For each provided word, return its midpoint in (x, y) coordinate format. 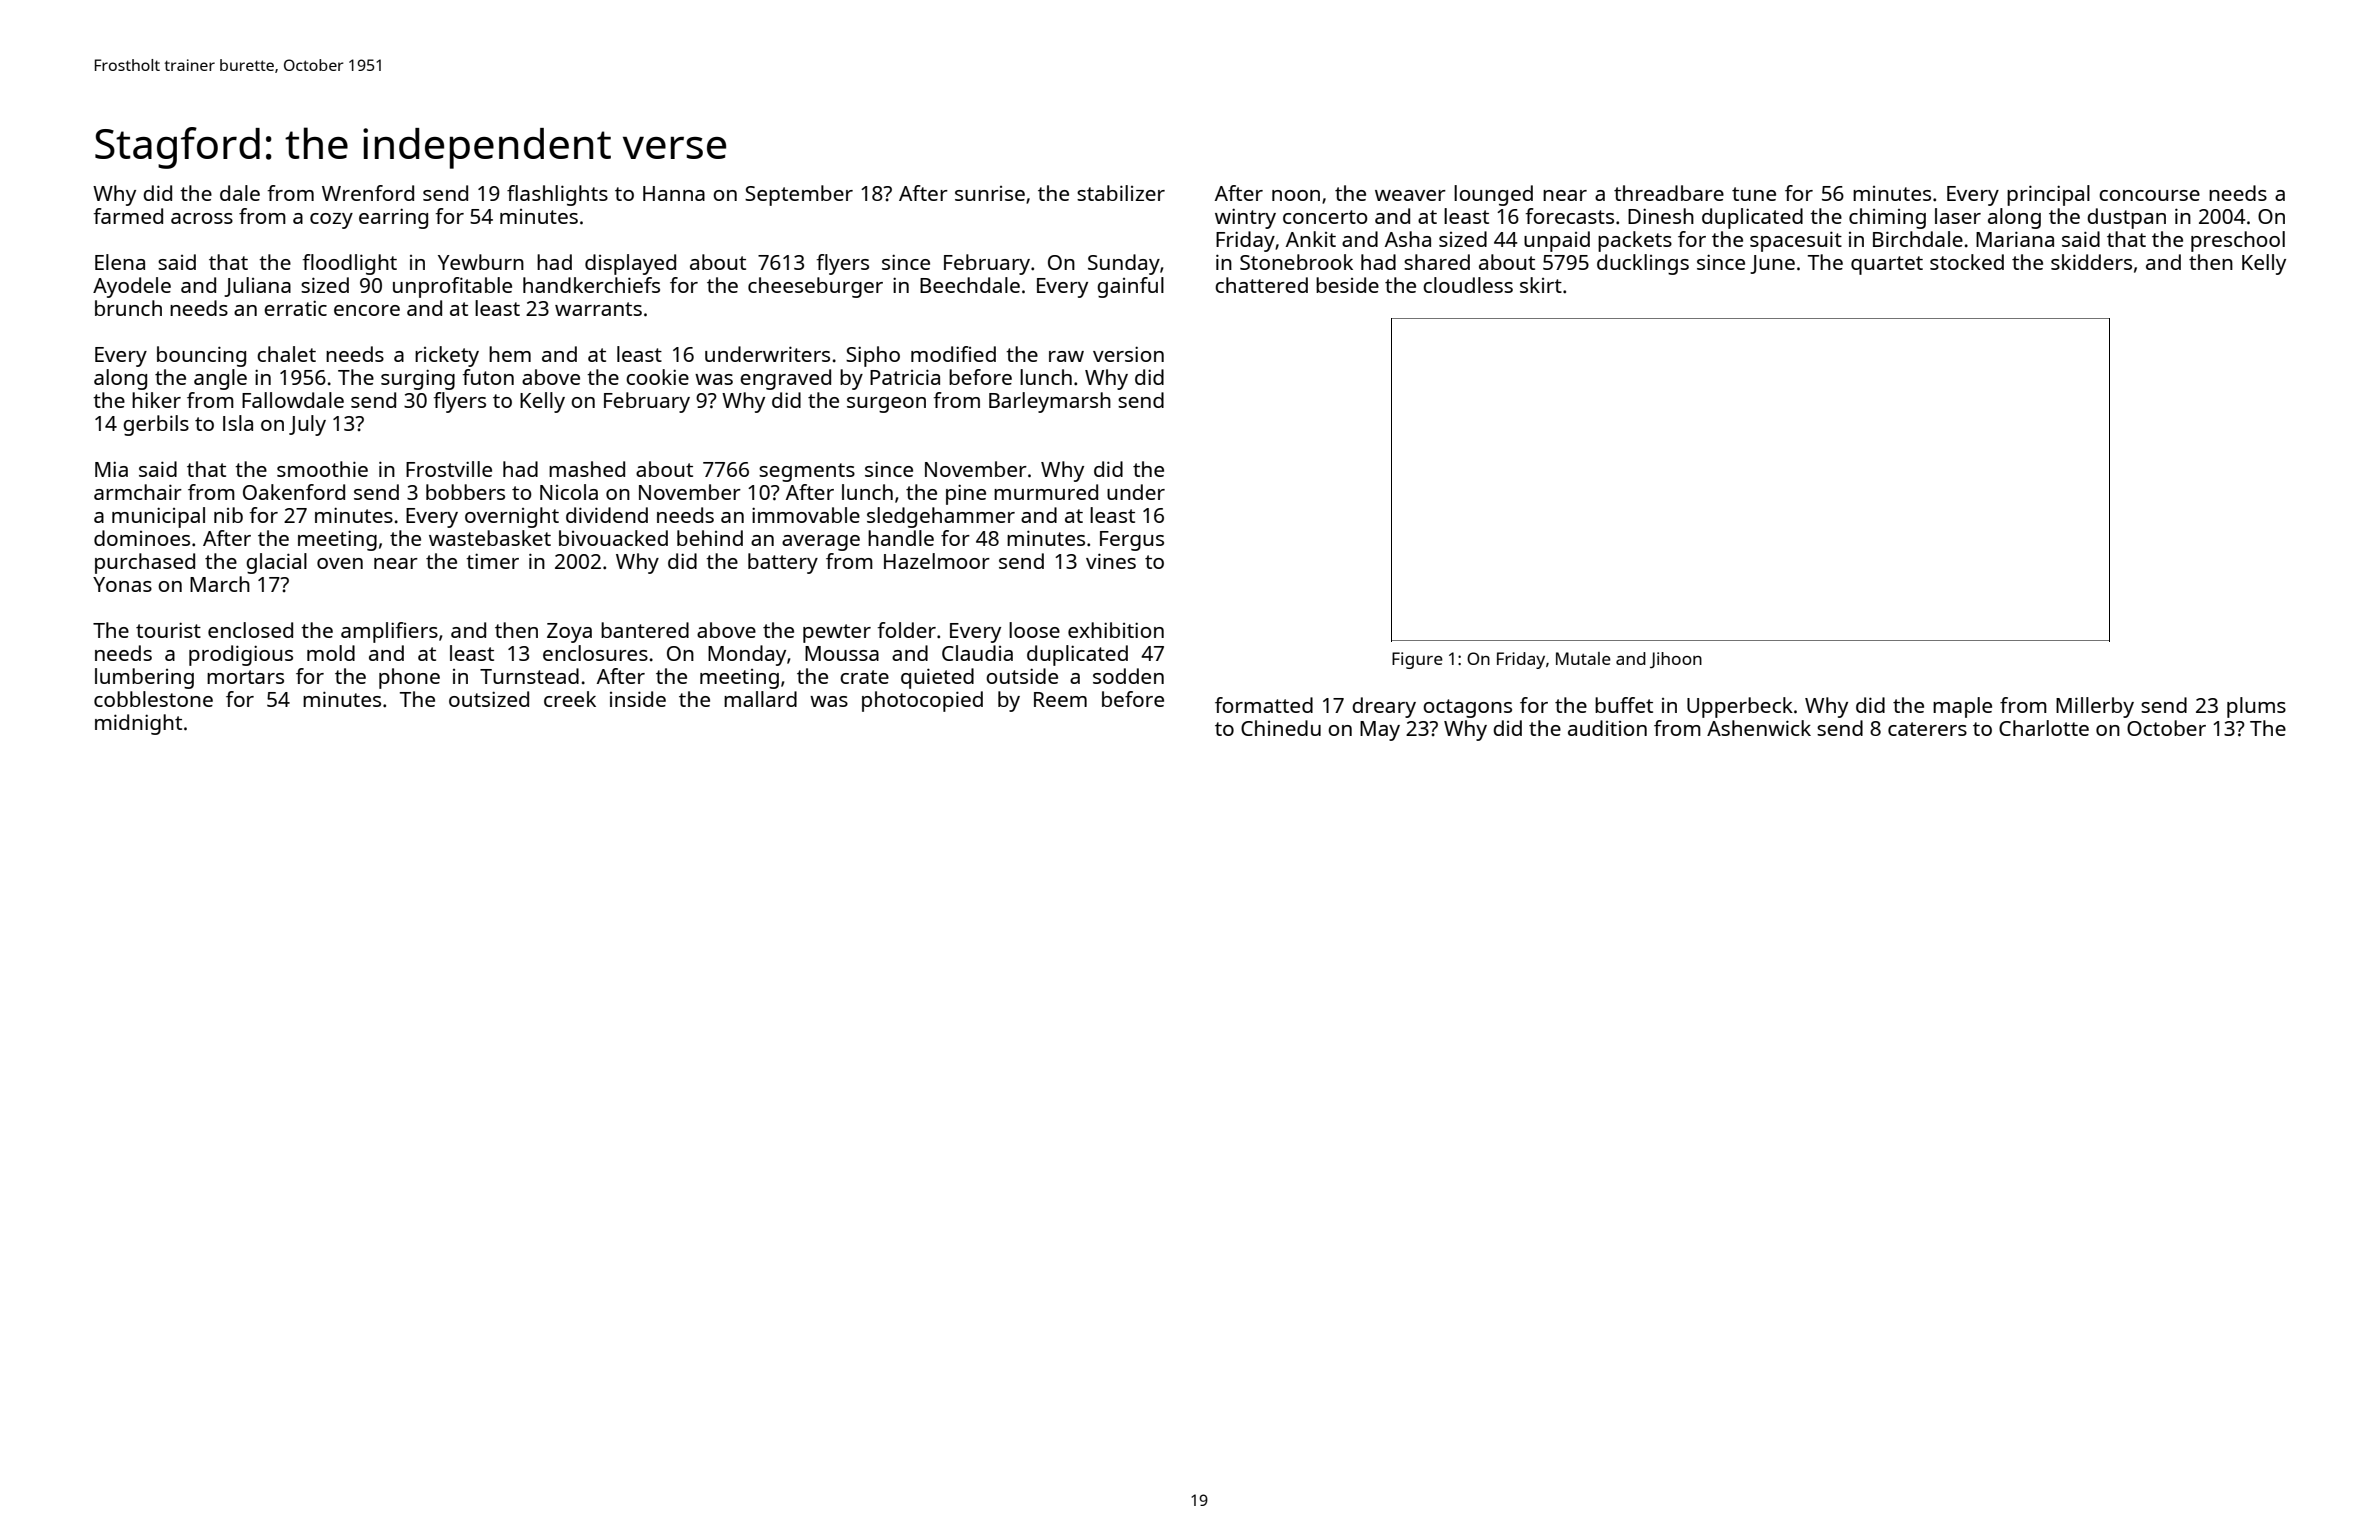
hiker (156, 400)
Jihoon (1676, 660)
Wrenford (368, 193)
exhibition (1116, 630)
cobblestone (153, 699)
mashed (587, 469)
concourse (2149, 195)
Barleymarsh (1050, 402)
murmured (1046, 492)
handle (901, 538)
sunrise (990, 193)
